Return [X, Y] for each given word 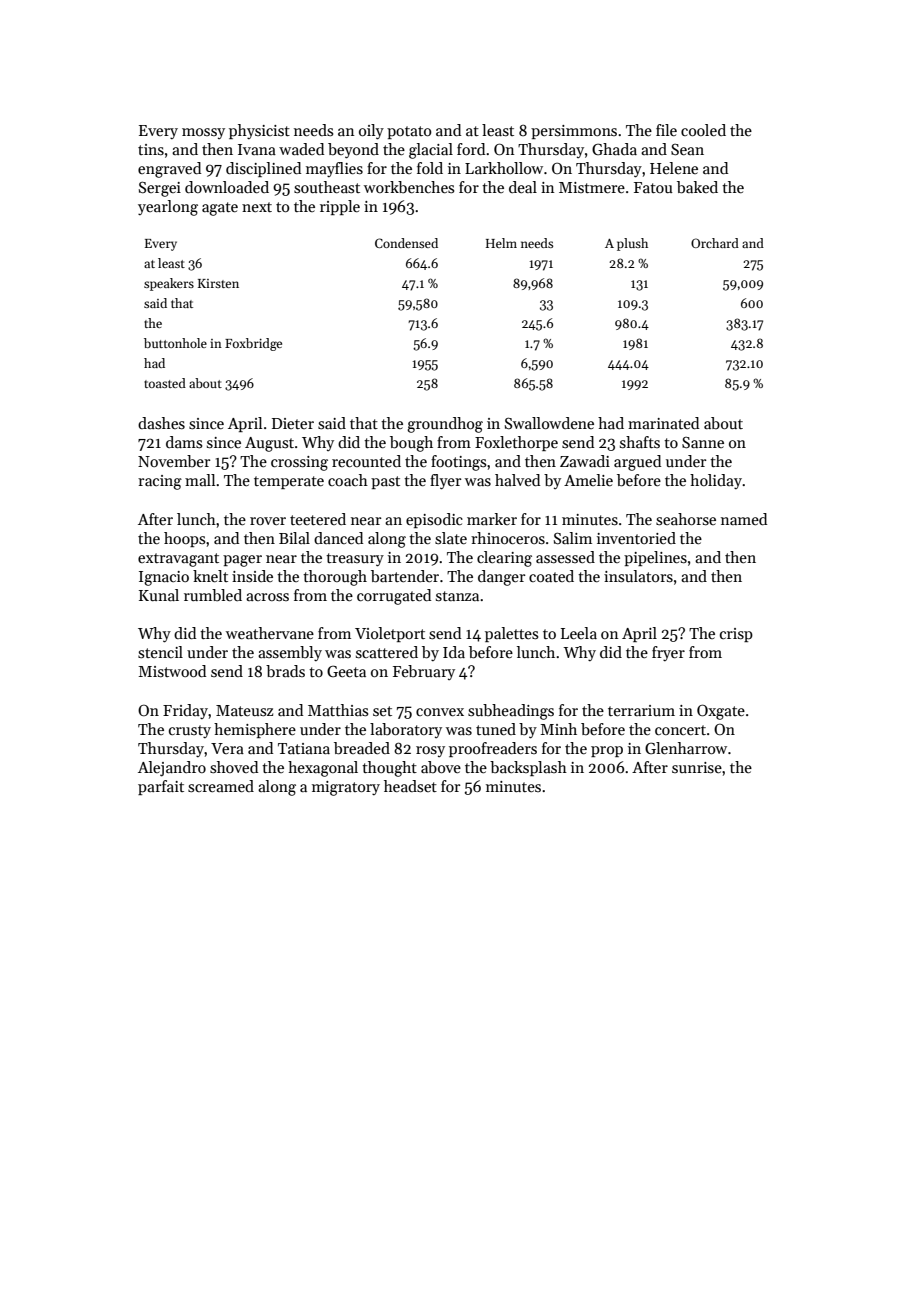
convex [440, 712]
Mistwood [172, 671]
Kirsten [218, 283]
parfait [161, 787]
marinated [663, 423]
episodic [434, 520]
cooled [703, 130]
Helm [501, 243]
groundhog [445, 425]
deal [523, 187]
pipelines [655, 558]
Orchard [715, 243]
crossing [299, 463]
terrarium [641, 710]
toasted [165, 383]
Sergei [160, 189]
